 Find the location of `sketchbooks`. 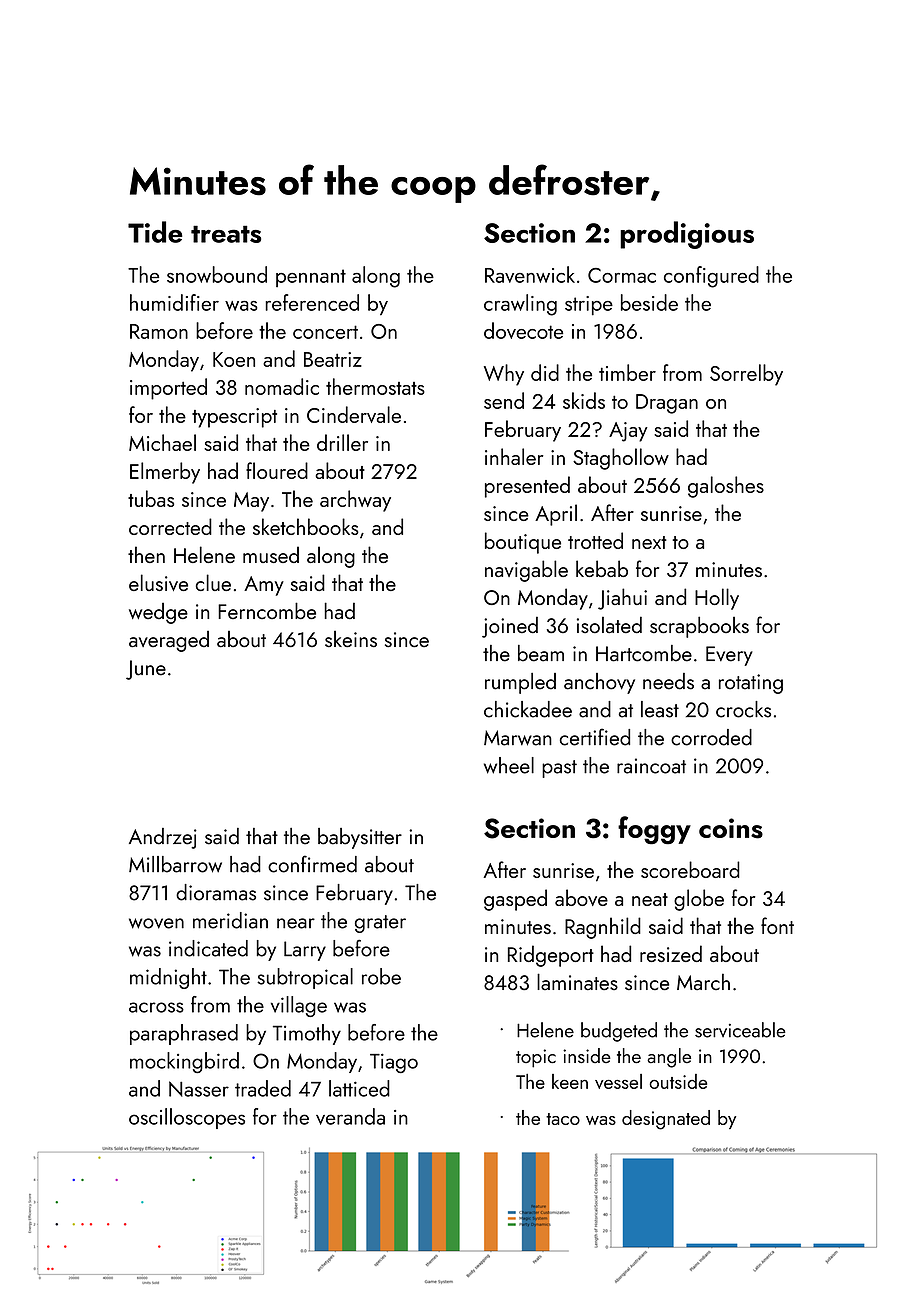

sketchbooks is located at coordinates (306, 526).
